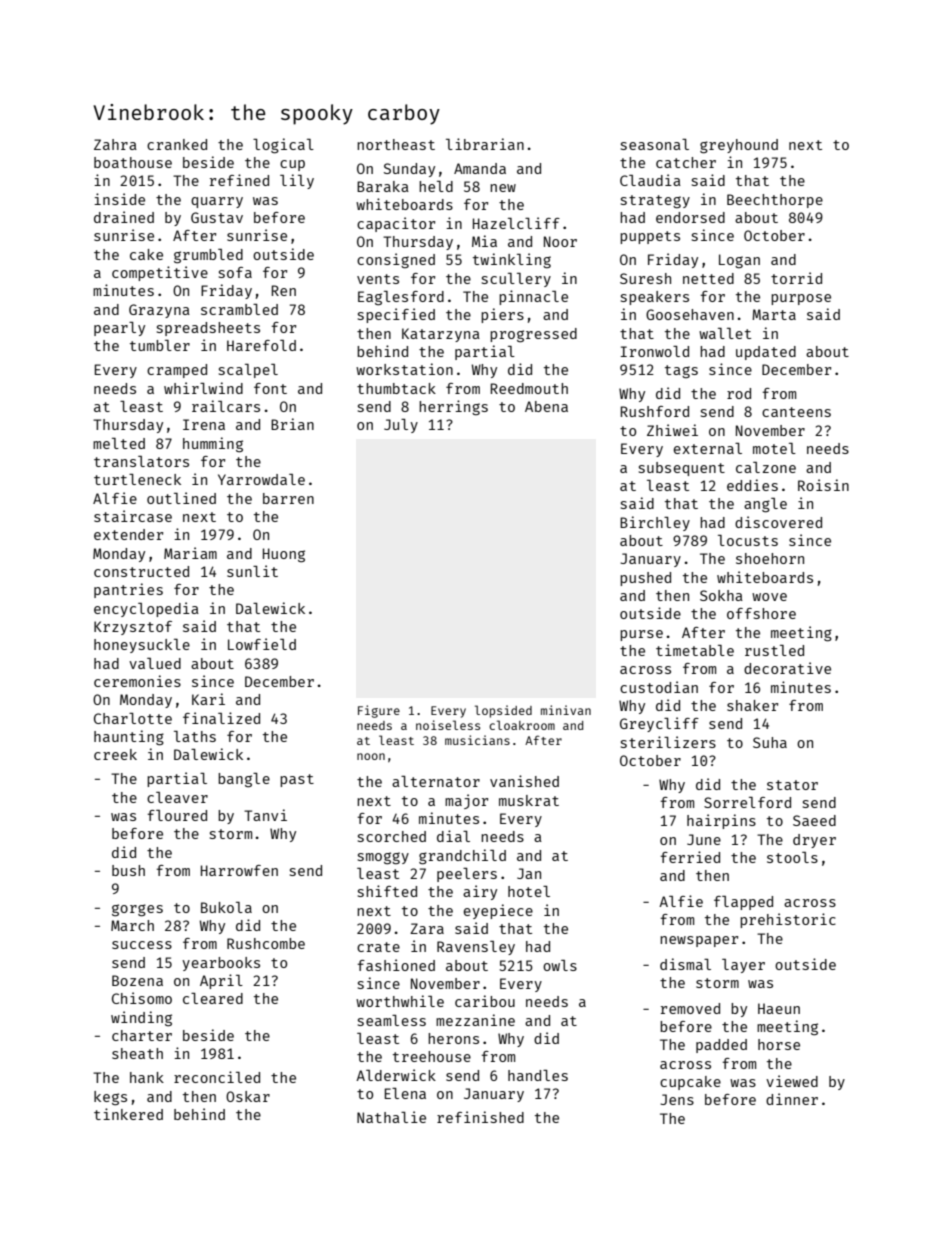 This document has height=1233, width=952. What do you see at coordinates (371, 756) in the document?
I see `noon` at bounding box center [371, 756].
